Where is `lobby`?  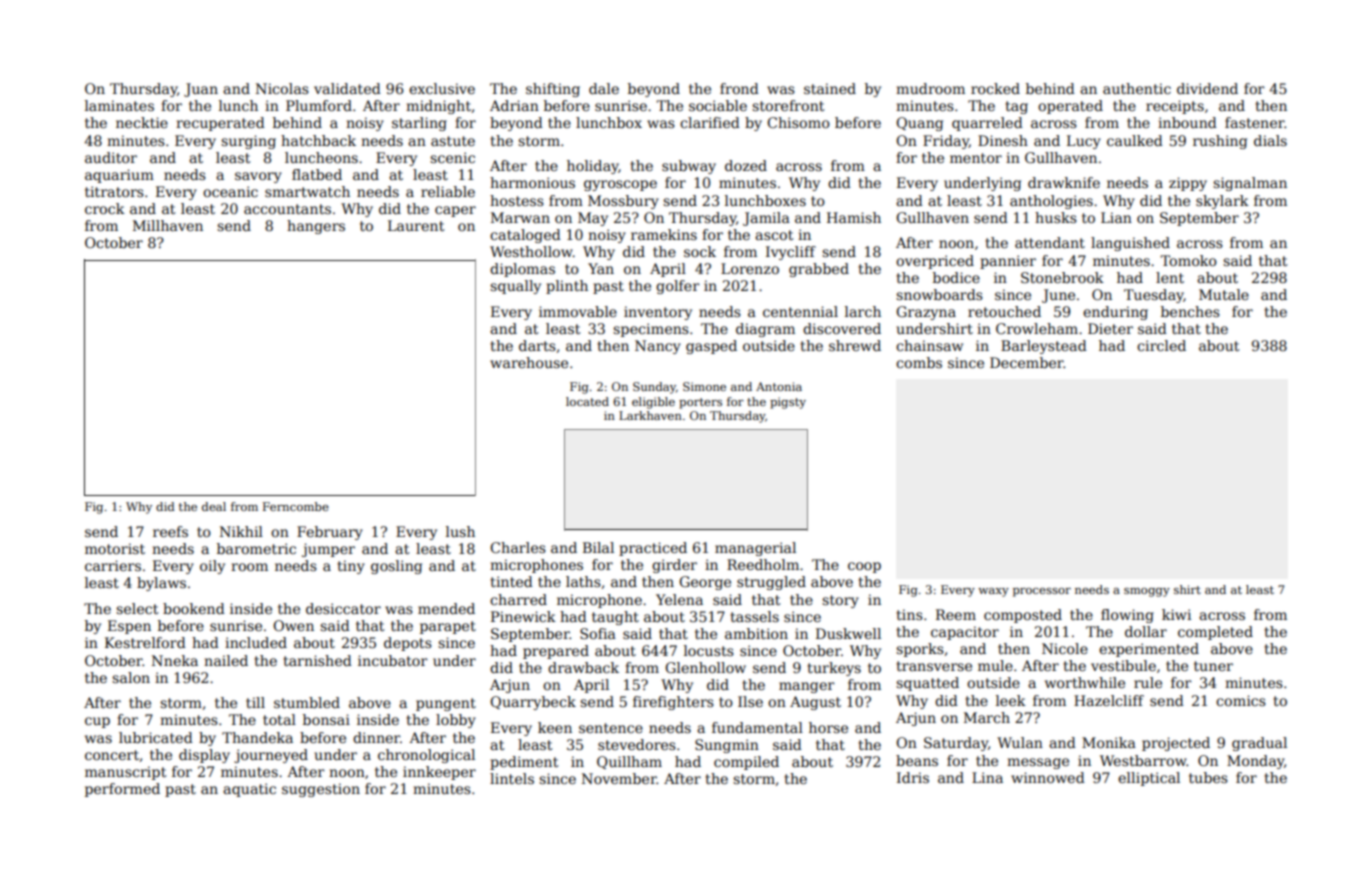 lobby is located at coordinates (456, 721).
